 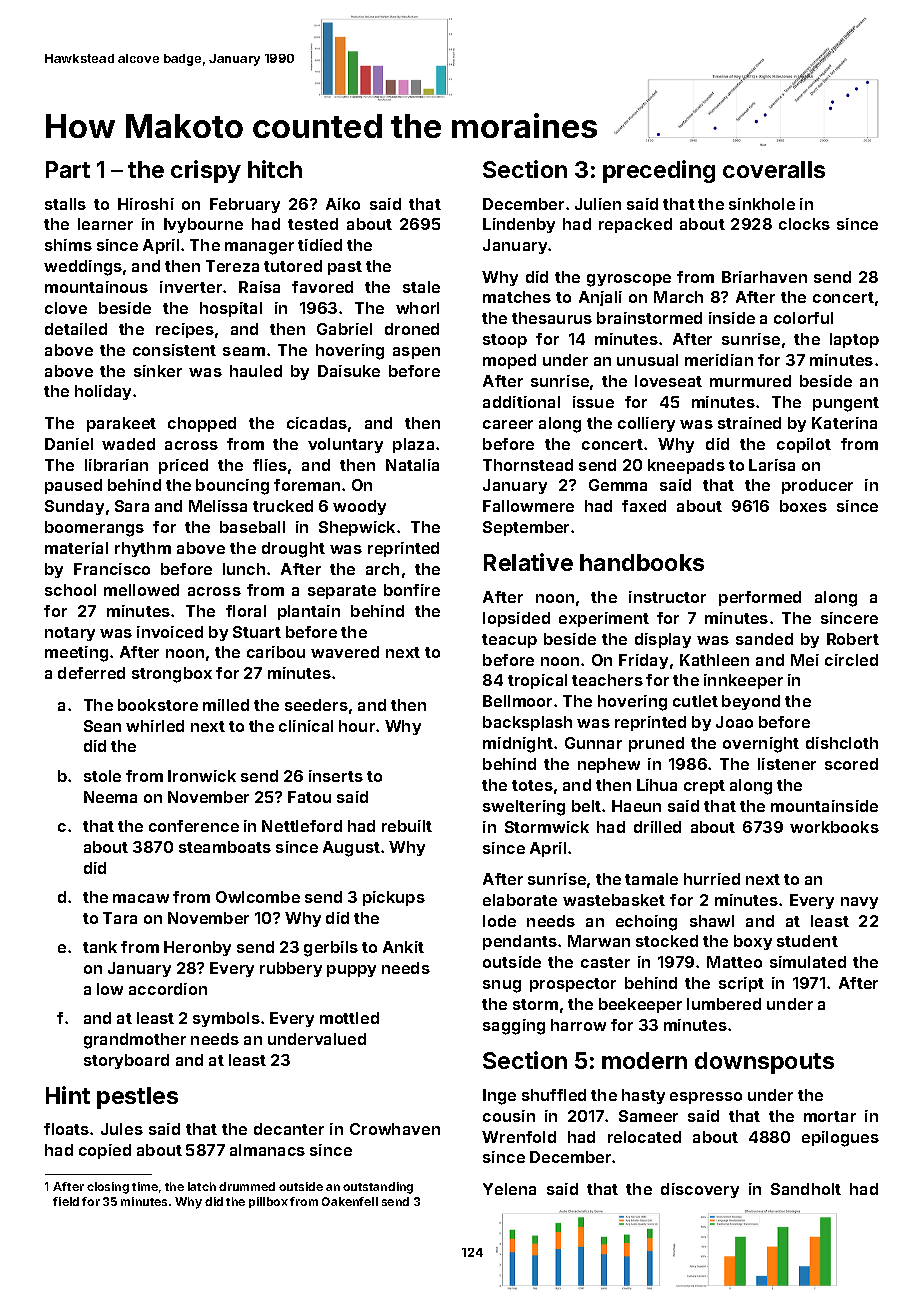 I want to click on hitch, so click(x=275, y=169).
